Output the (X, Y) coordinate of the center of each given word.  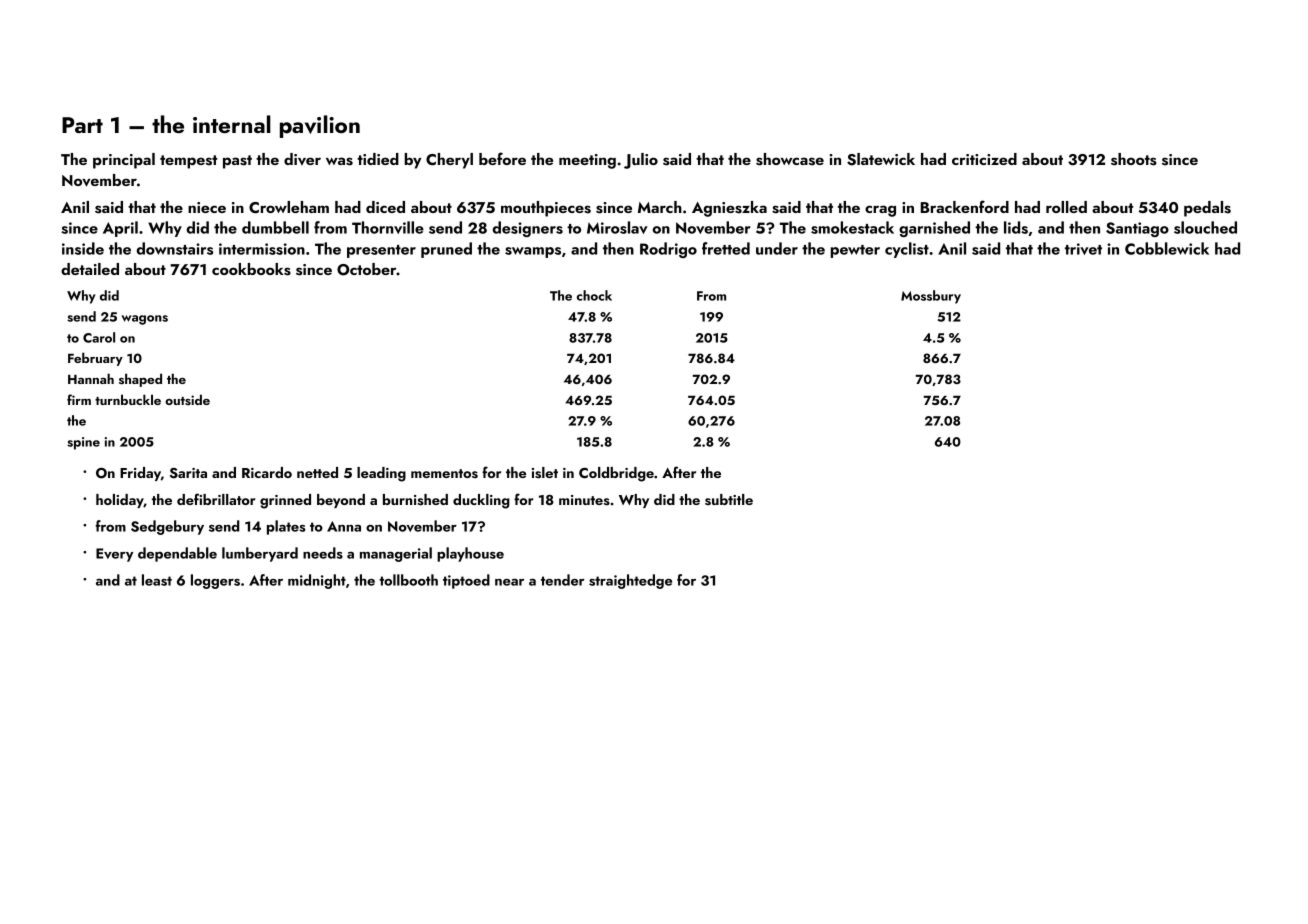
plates (286, 527)
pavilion (320, 126)
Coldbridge (616, 474)
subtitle (729, 500)
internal (232, 124)
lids (1016, 227)
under (777, 248)
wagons (144, 320)
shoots (1134, 159)
